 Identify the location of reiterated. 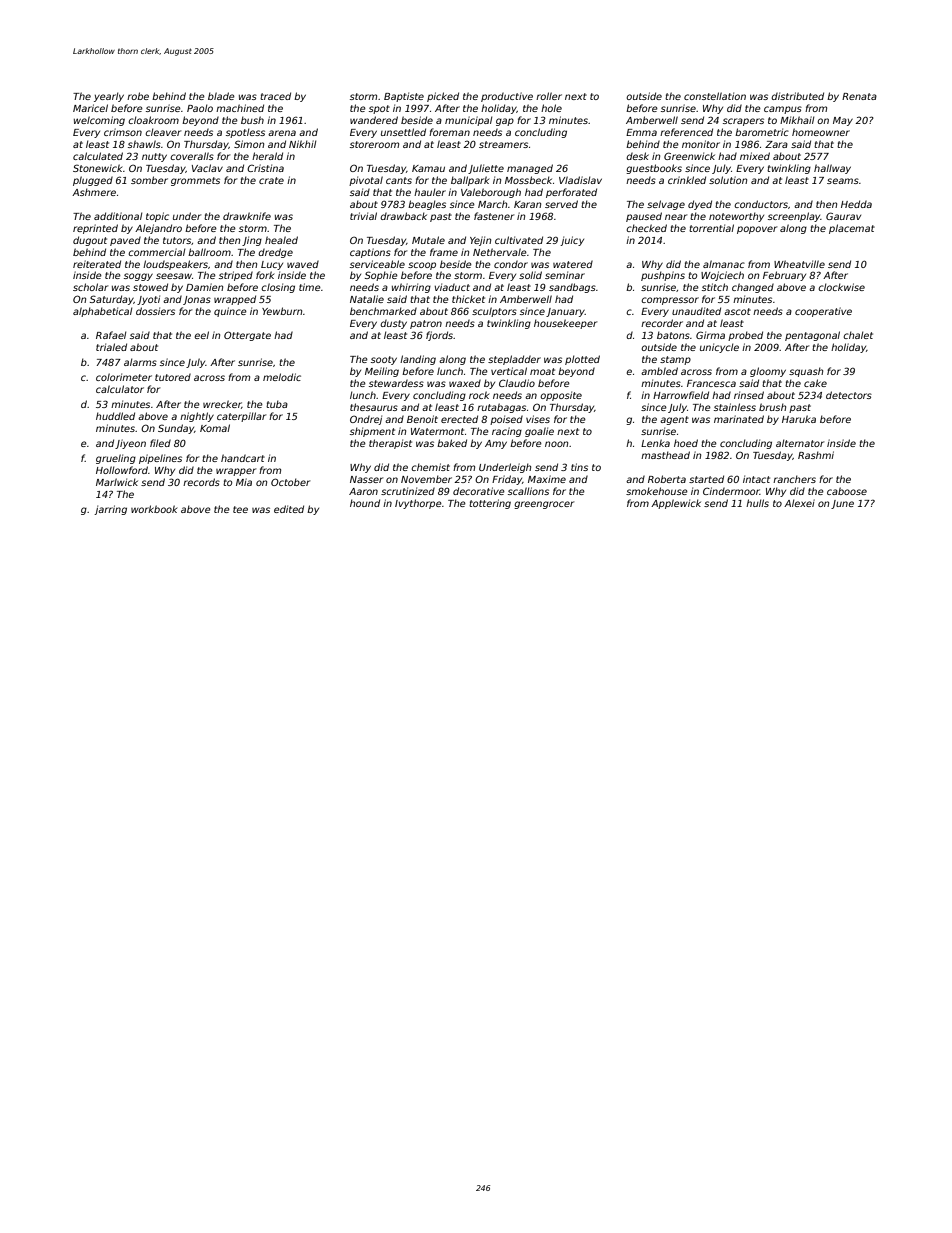
(97, 264).
